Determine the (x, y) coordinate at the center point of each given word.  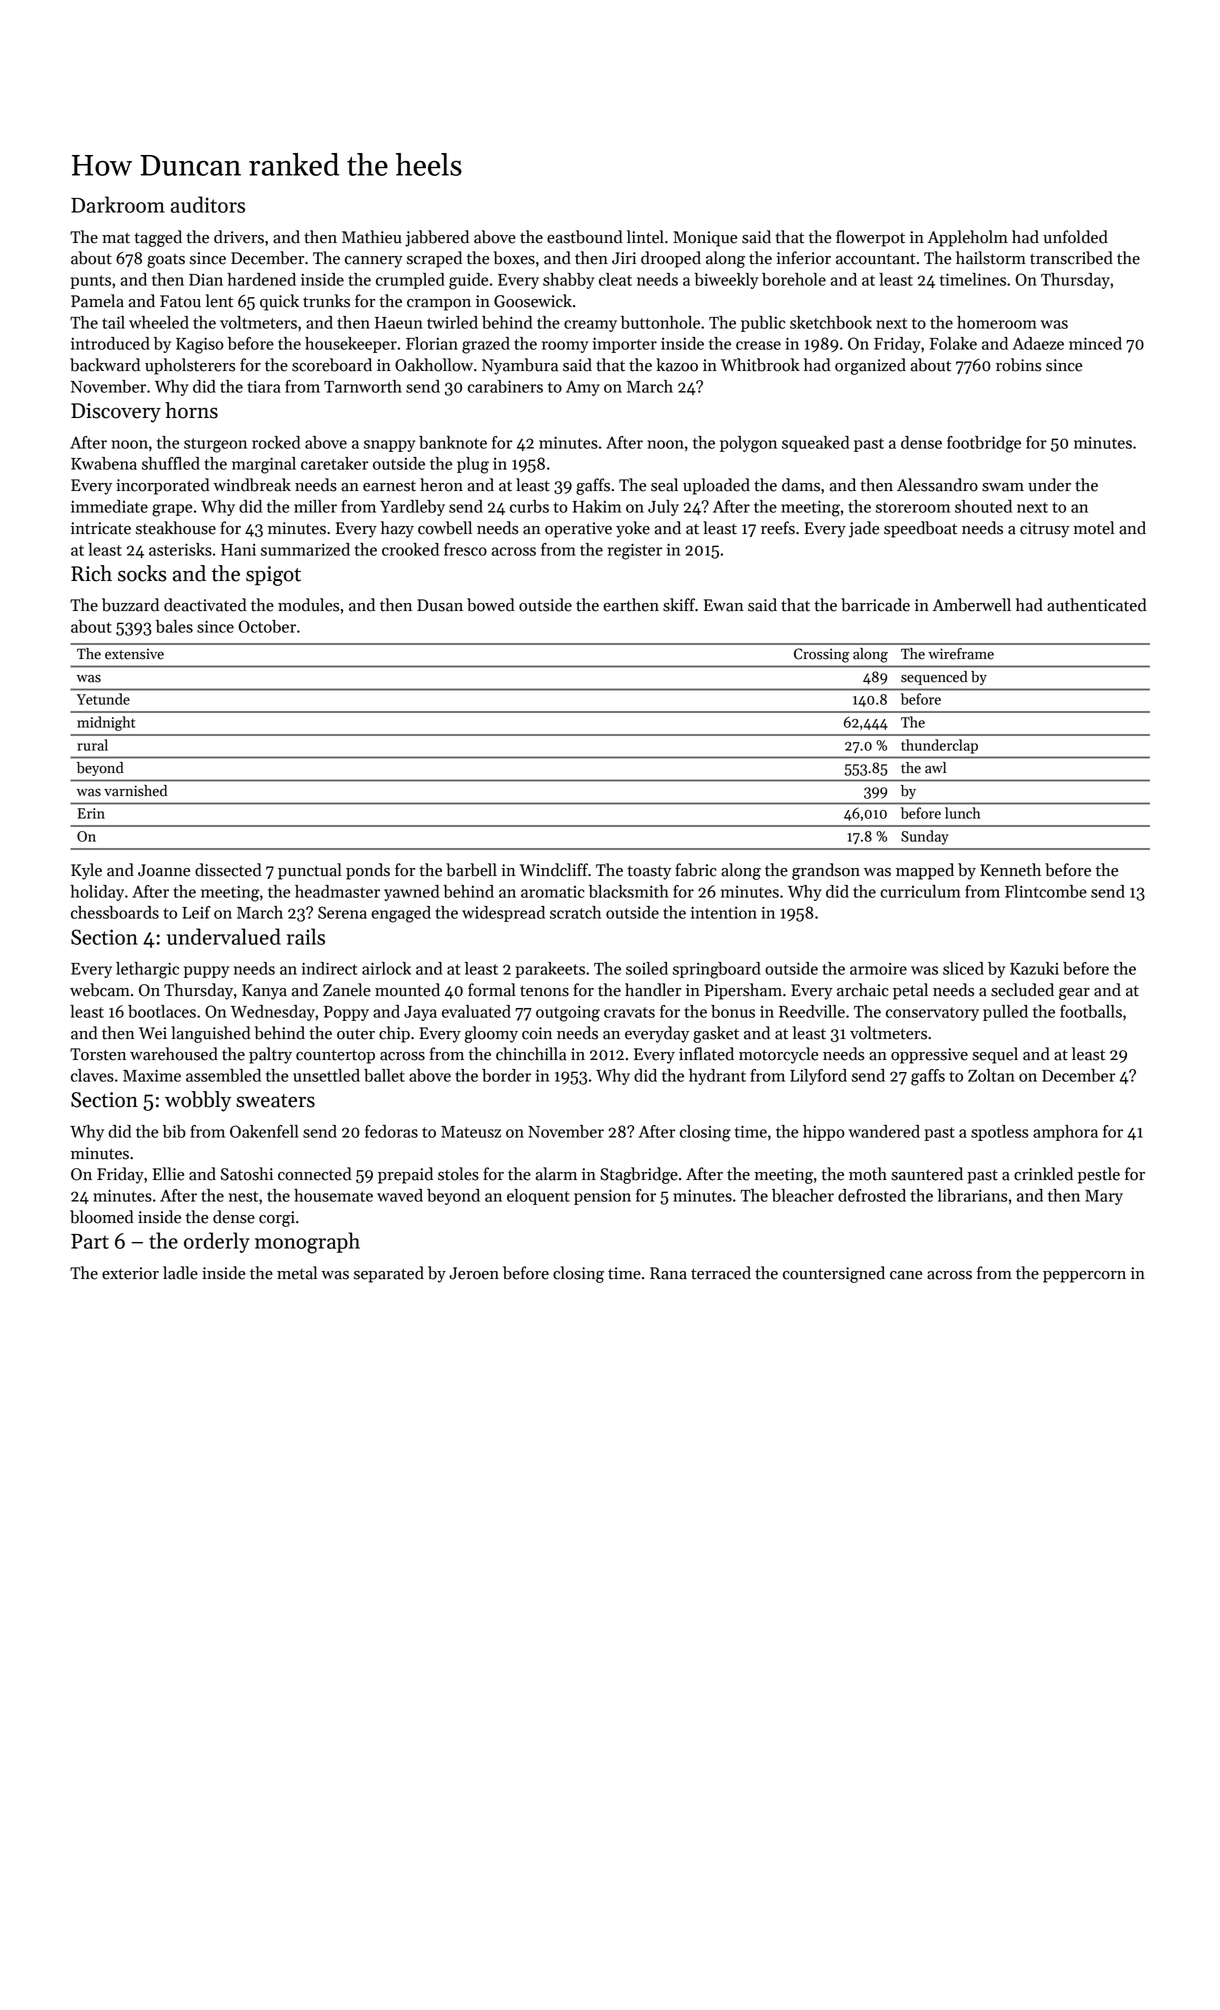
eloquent (538, 1197)
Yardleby (412, 508)
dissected (228, 870)
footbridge (984, 444)
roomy (565, 347)
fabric (696, 870)
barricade (875, 605)
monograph (307, 1243)
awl (935, 768)
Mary (1104, 1197)
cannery (374, 262)
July (663, 508)
